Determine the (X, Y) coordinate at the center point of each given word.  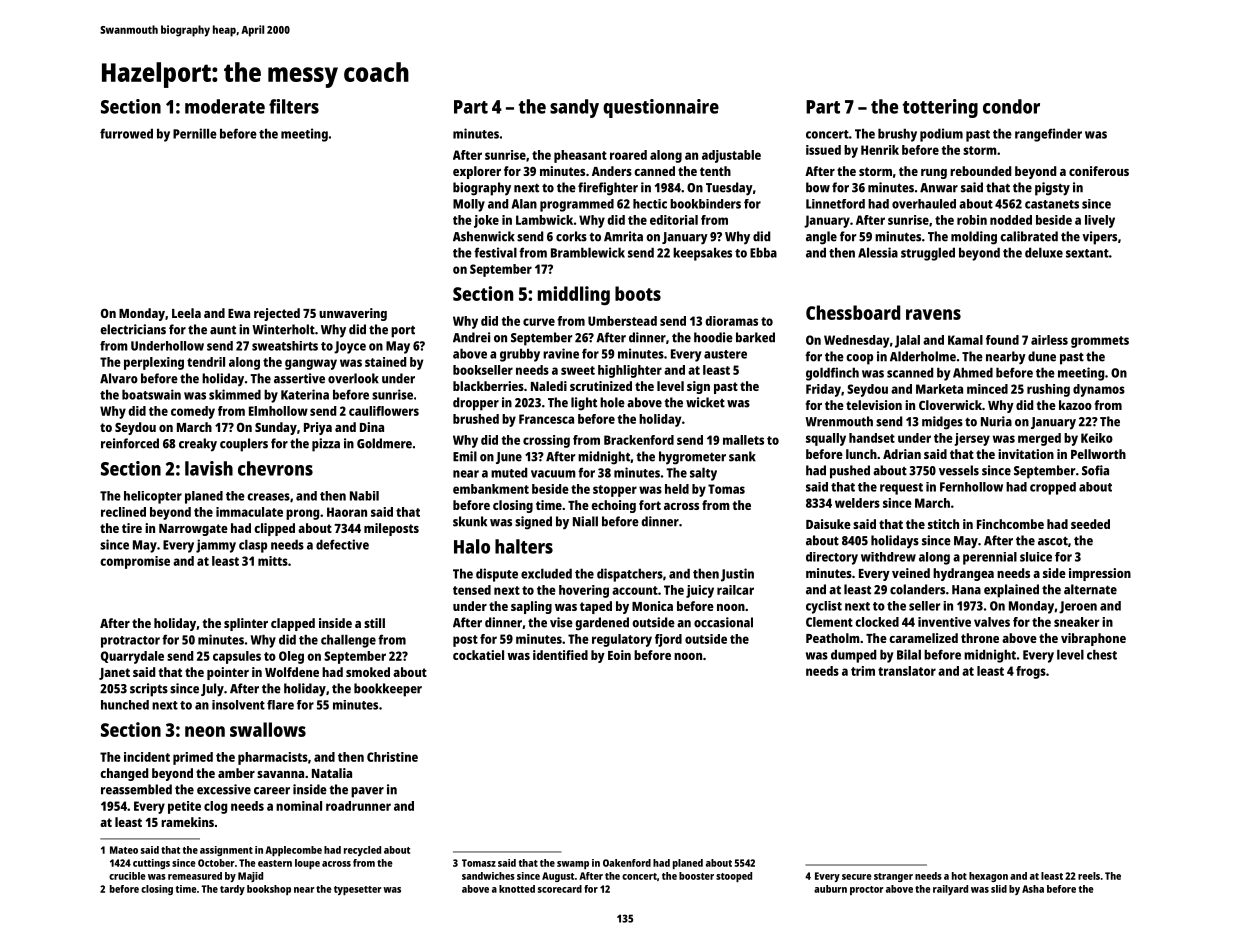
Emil (465, 456)
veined (911, 573)
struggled (928, 254)
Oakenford (627, 863)
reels (1089, 876)
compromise (135, 562)
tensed (472, 590)
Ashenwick (484, 236)
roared (628, 155)
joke (486, 221)
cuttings (151, 864)
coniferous (1099, 171)
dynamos (1099, 390)
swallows (268, 729)
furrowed (126, 133)
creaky (198, 445)
